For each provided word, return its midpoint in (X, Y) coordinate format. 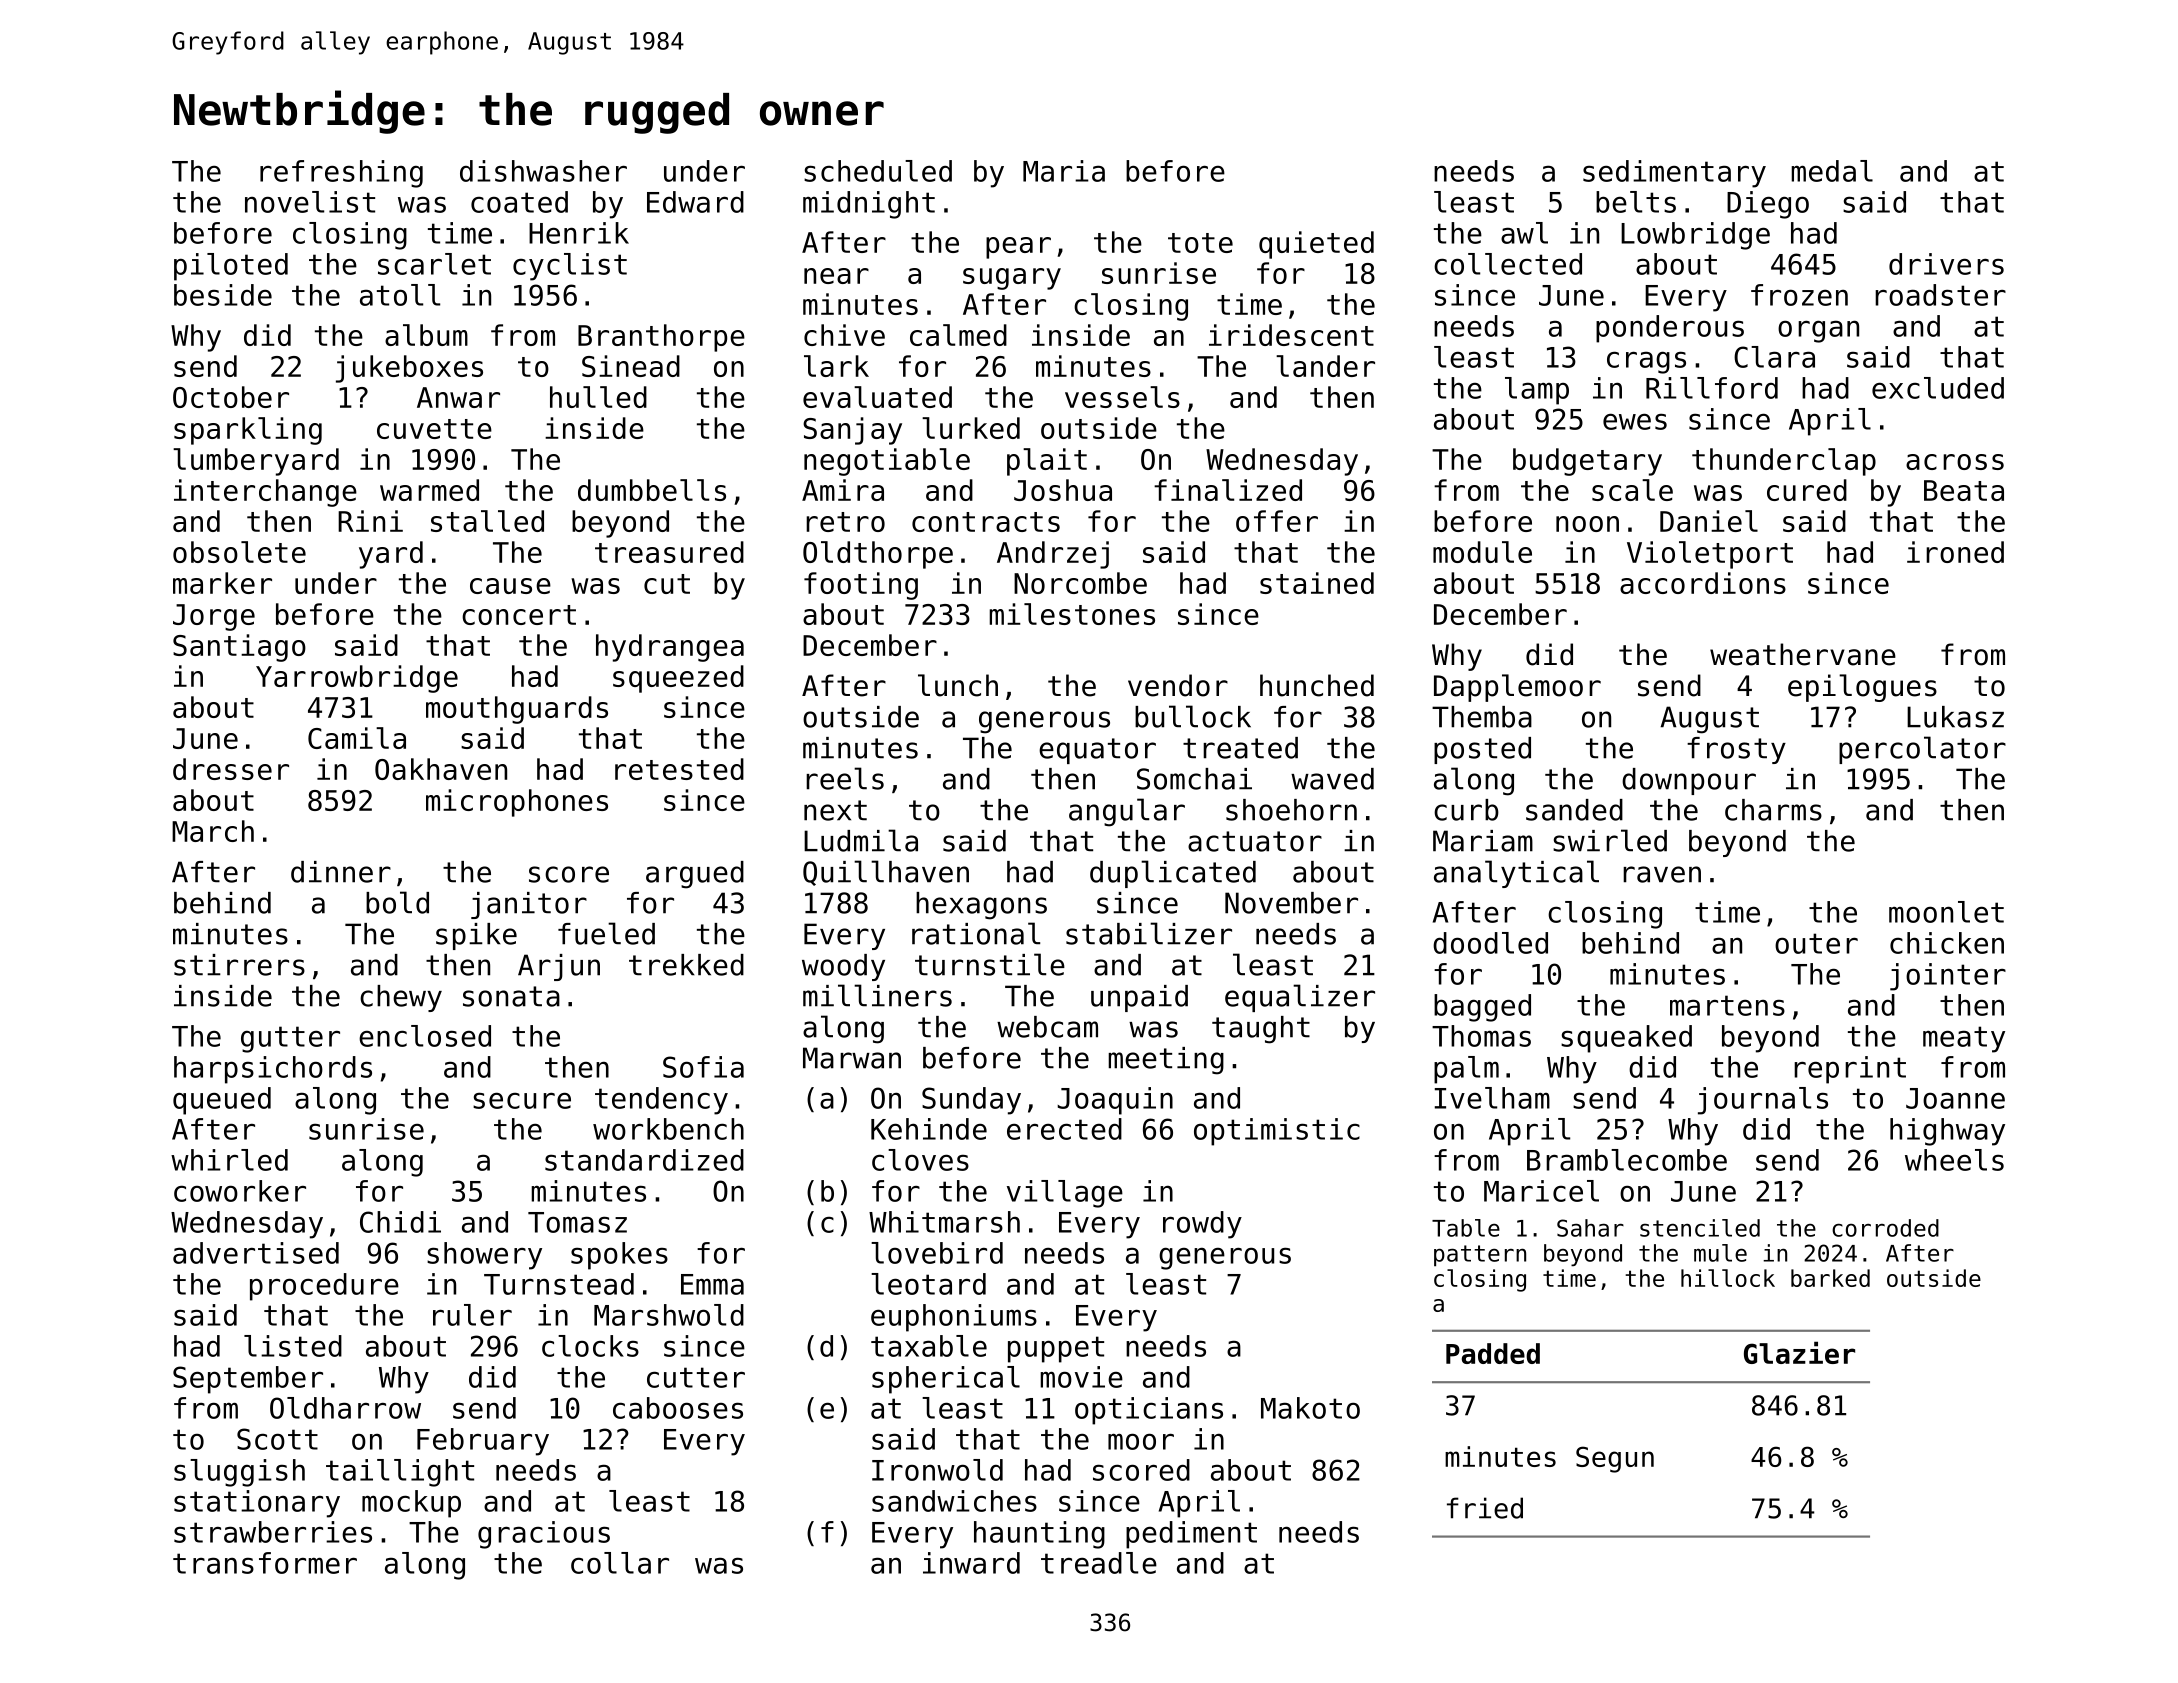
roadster (1940, 295)
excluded (1938, 388)
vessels (1122, 397)
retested (679, 769)
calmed (958, 335)
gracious (544, 1535)
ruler (472, 1315)
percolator (1922, 750)
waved (1332, 779)
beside (223, 295)
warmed (429, 490)
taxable (929, 1346)
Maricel (1541, 1191)
